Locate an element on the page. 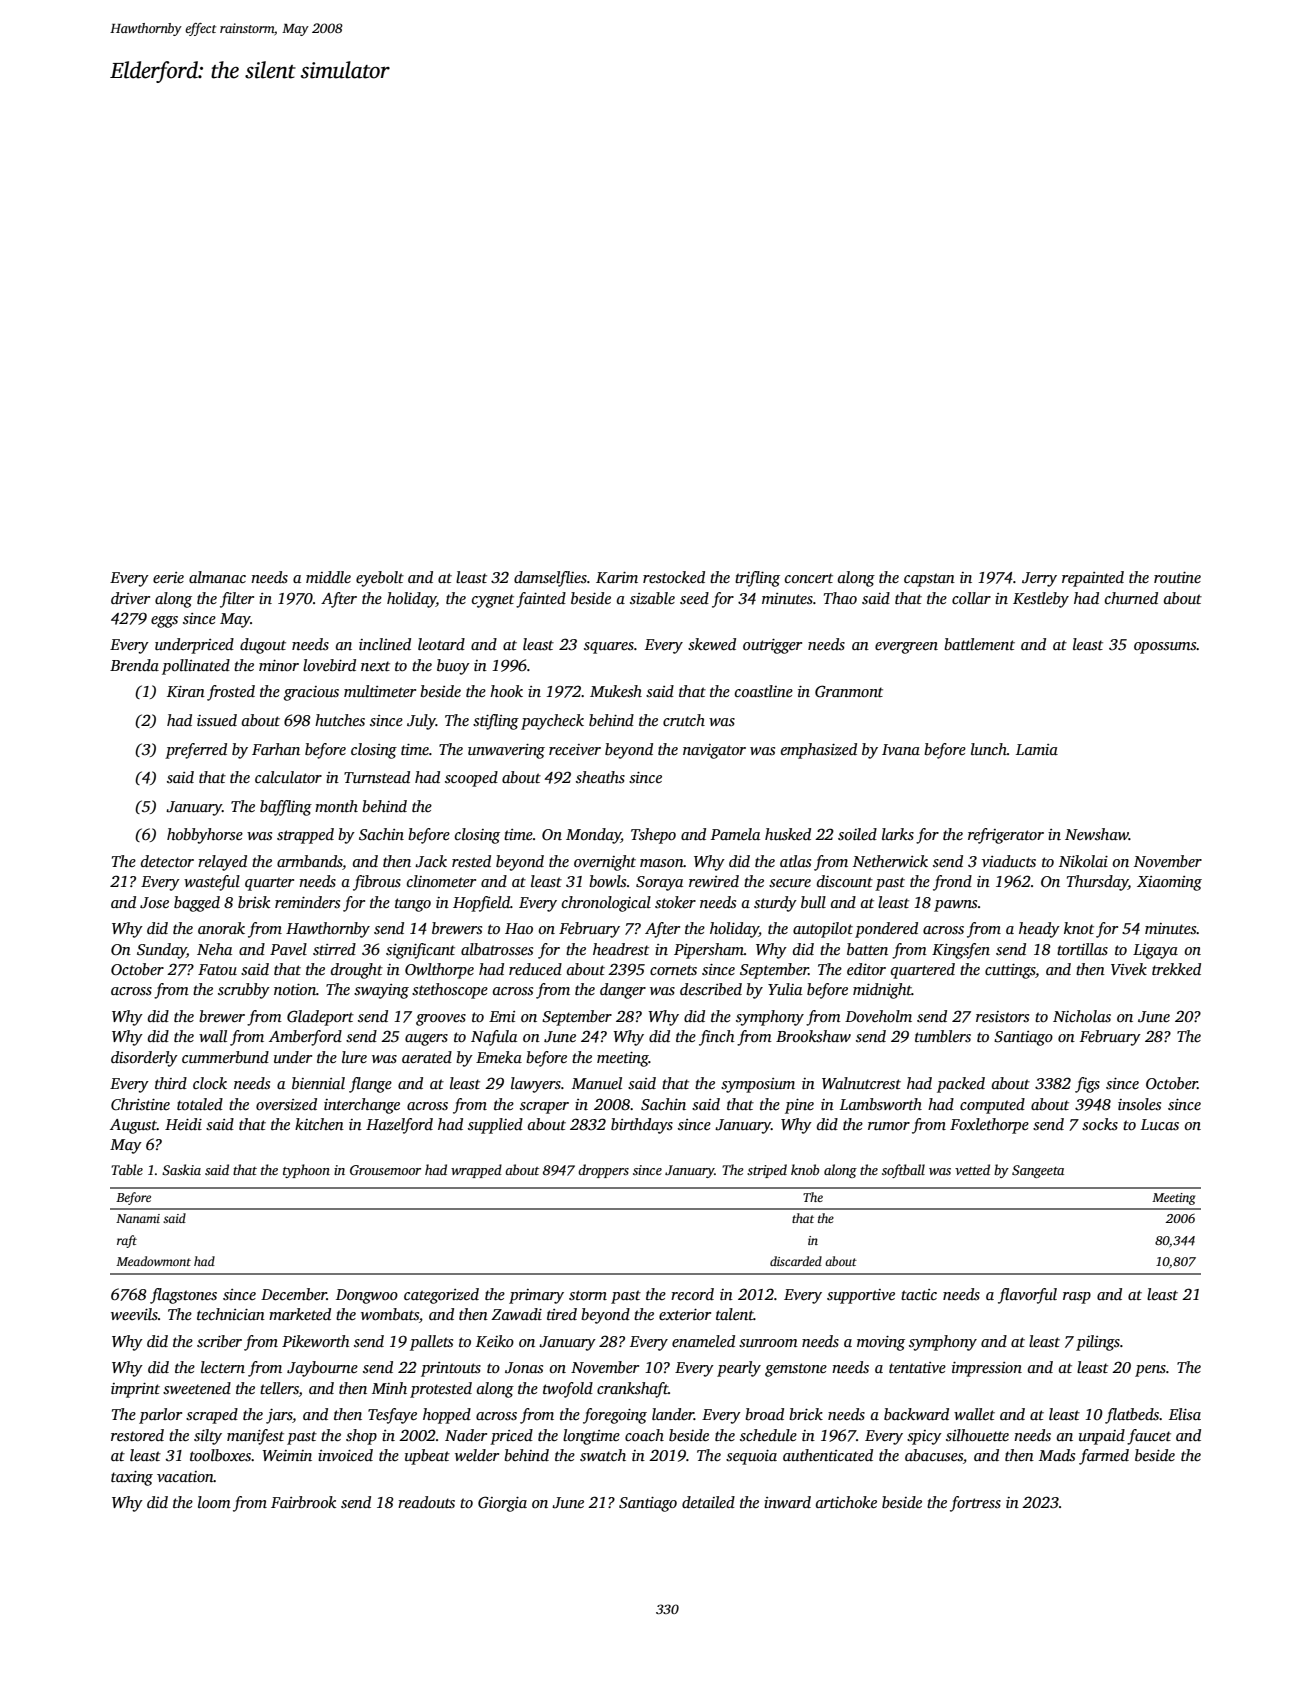 This document has height=1697, width=1312. pawns is located at coordinates (955, 906).
